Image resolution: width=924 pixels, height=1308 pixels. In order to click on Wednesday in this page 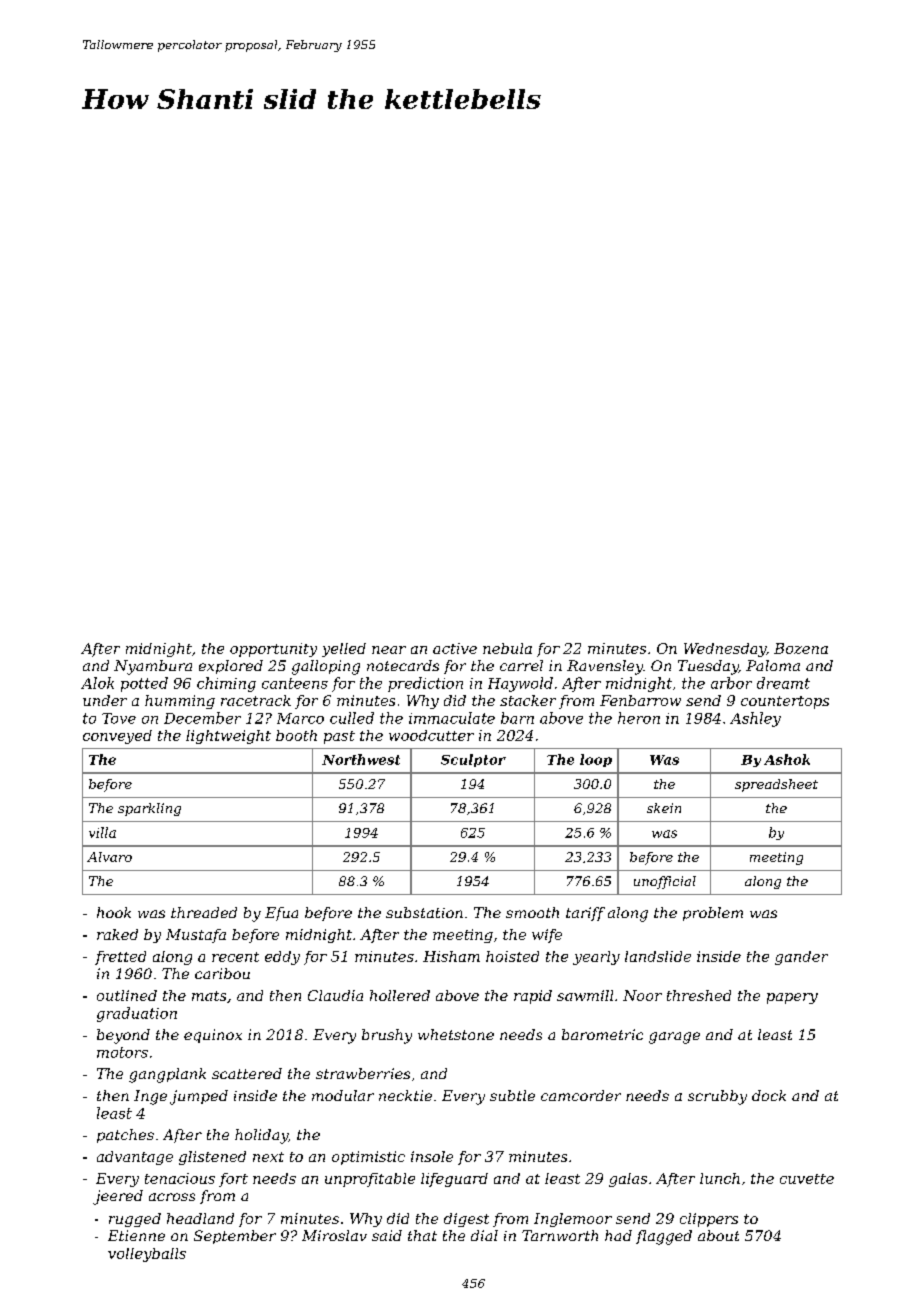, I will do `click(725, 650)`.
